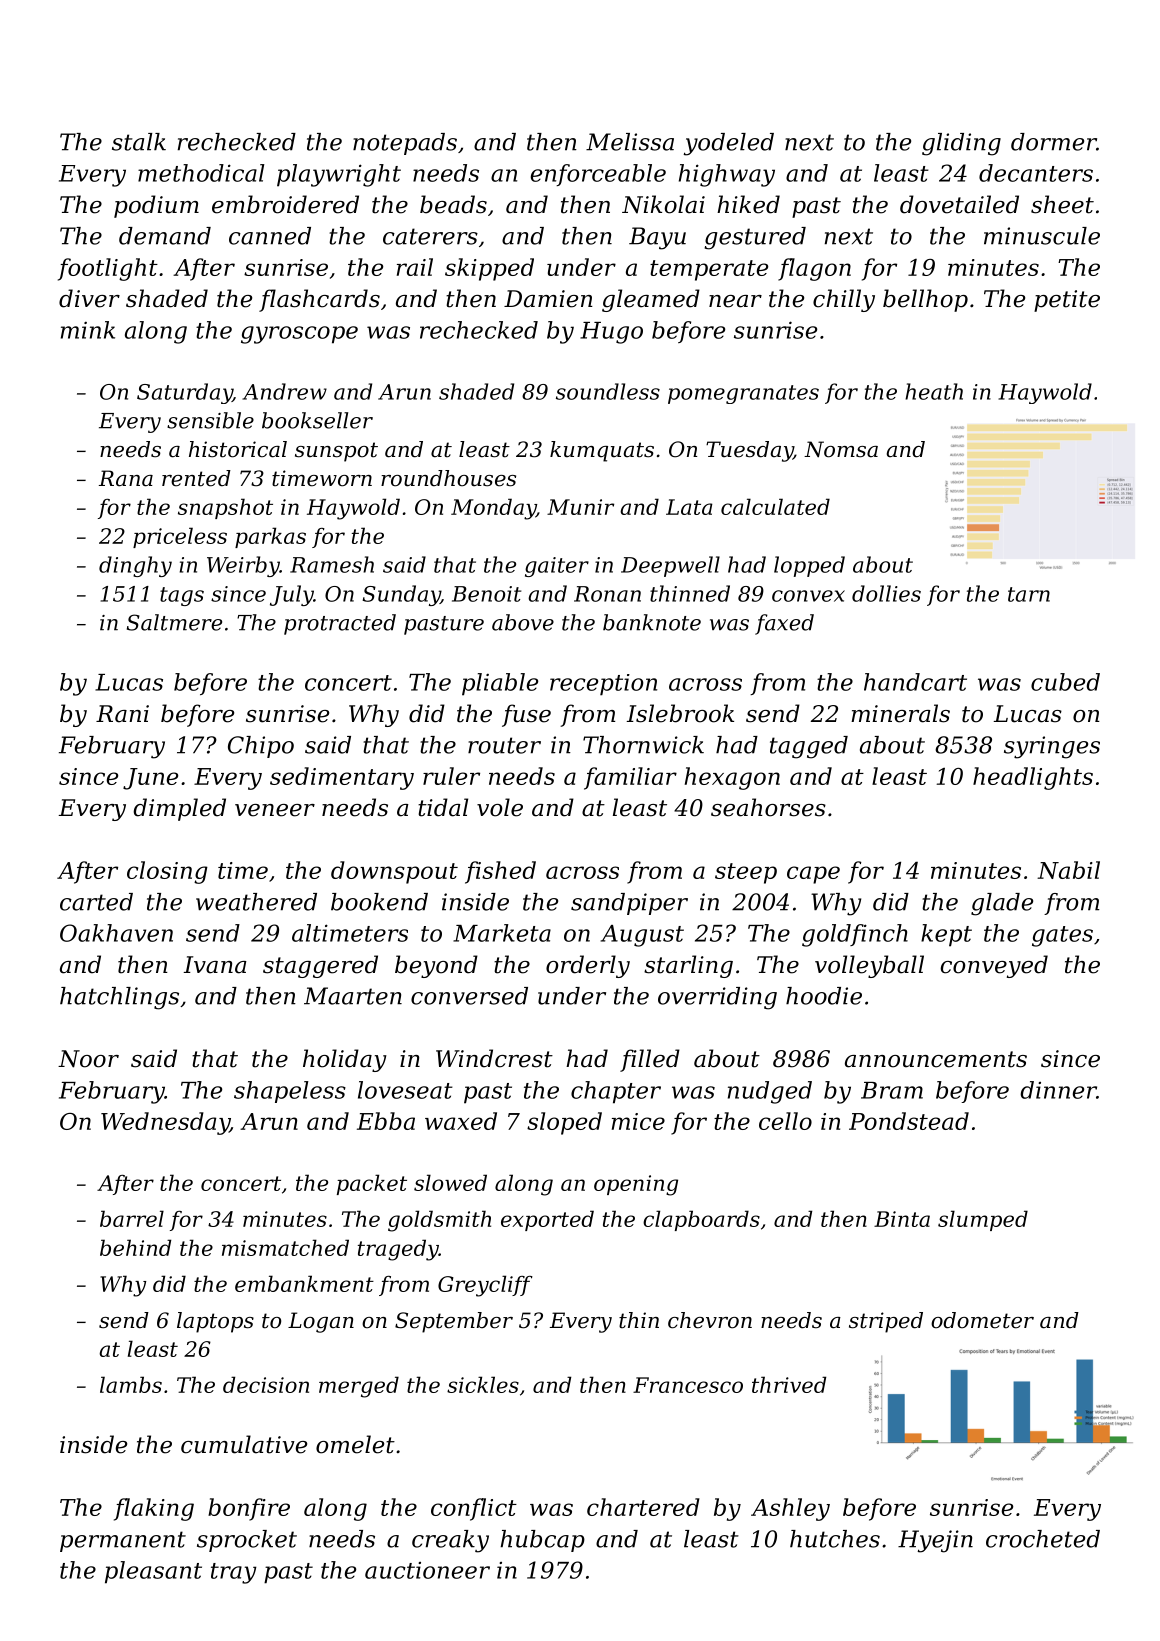 This screenshot has width=1160, height=1641. Describe the element at coordinates (982, 1320) in the screenshot. I see `odometer` at that location.
